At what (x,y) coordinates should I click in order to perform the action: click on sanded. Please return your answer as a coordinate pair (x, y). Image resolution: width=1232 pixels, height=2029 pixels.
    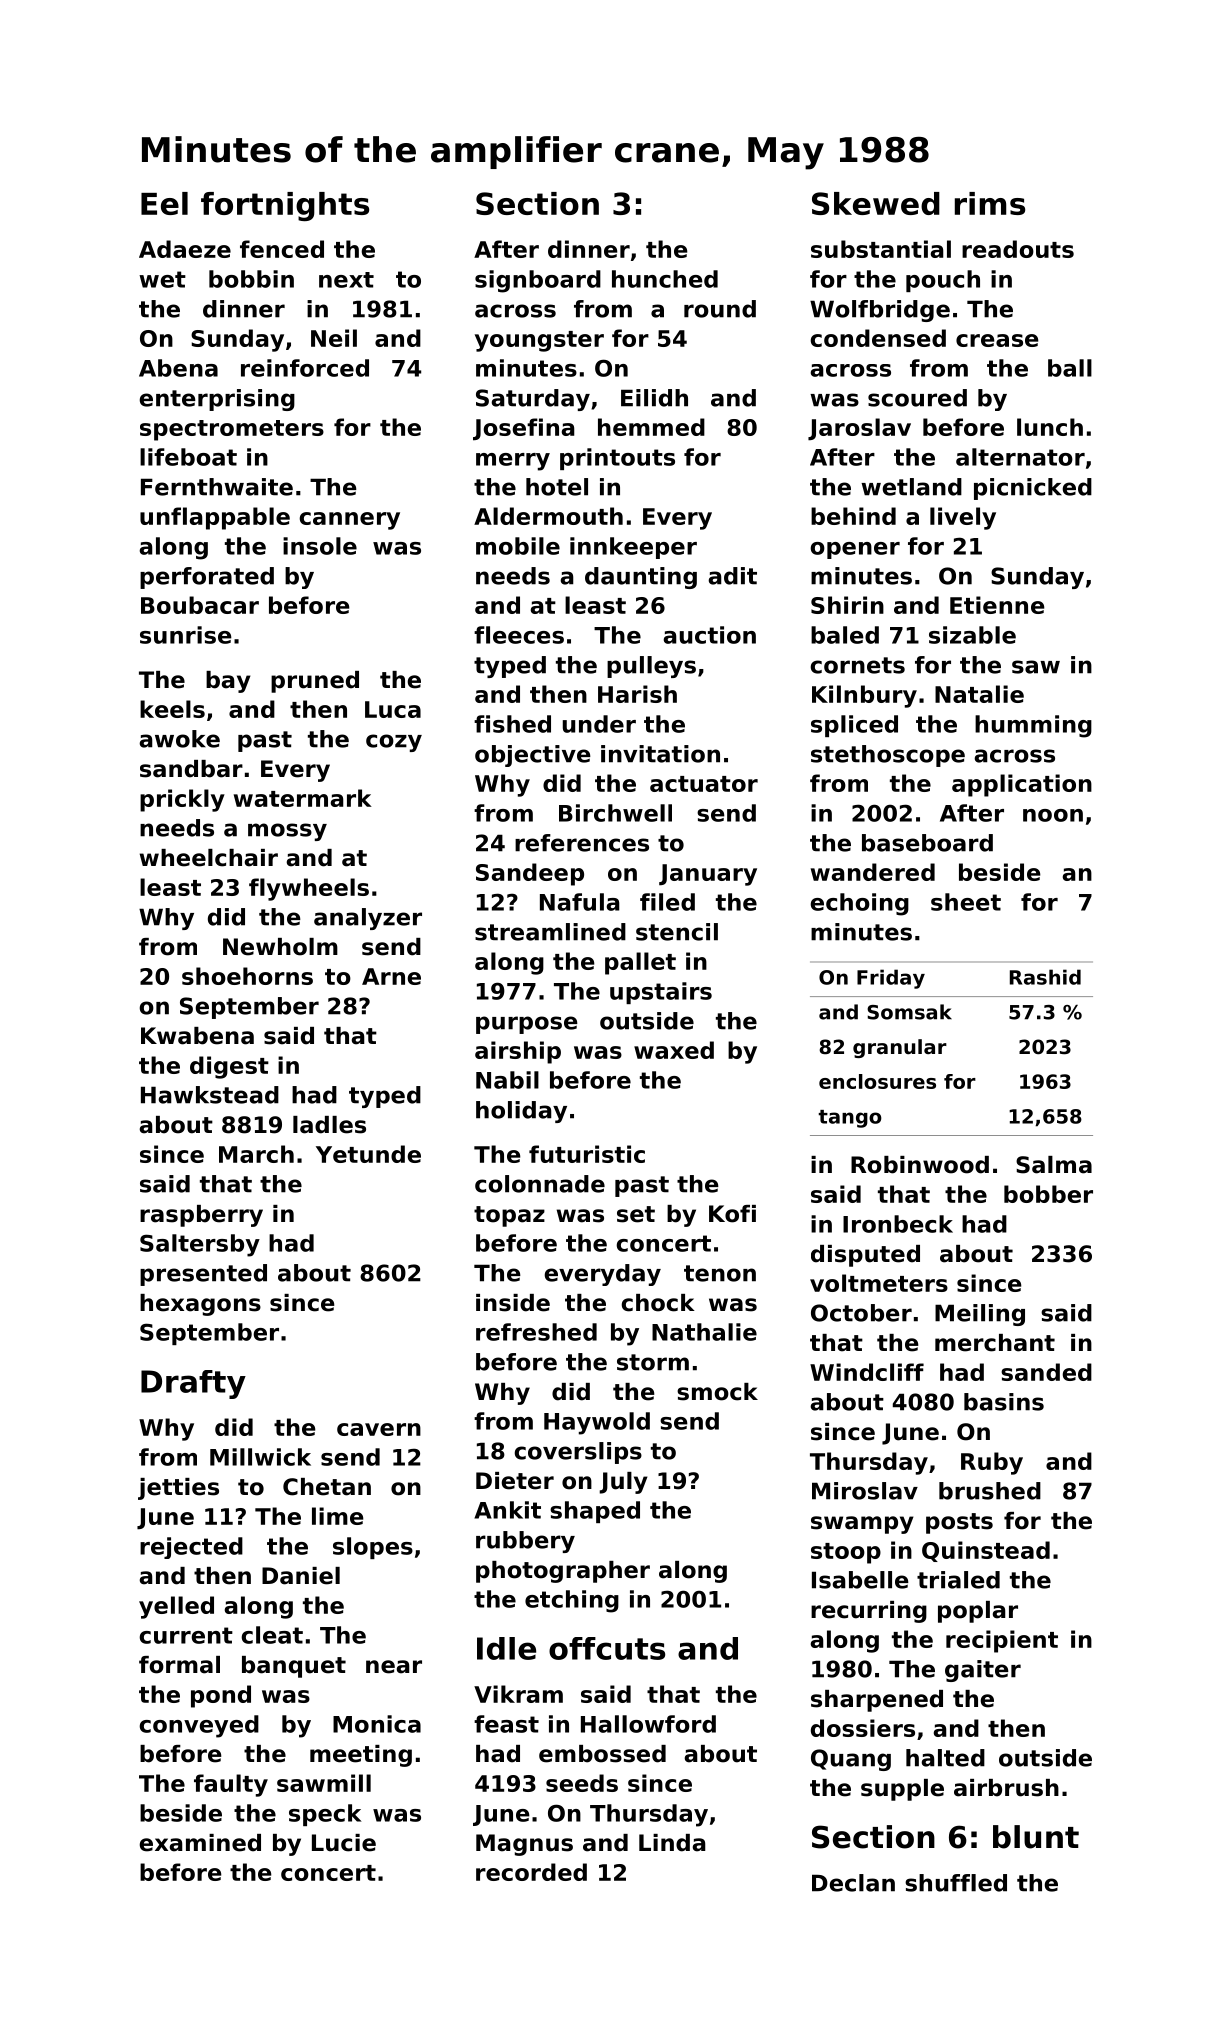
    Looking at the image, I should click on (1046, 1372).
